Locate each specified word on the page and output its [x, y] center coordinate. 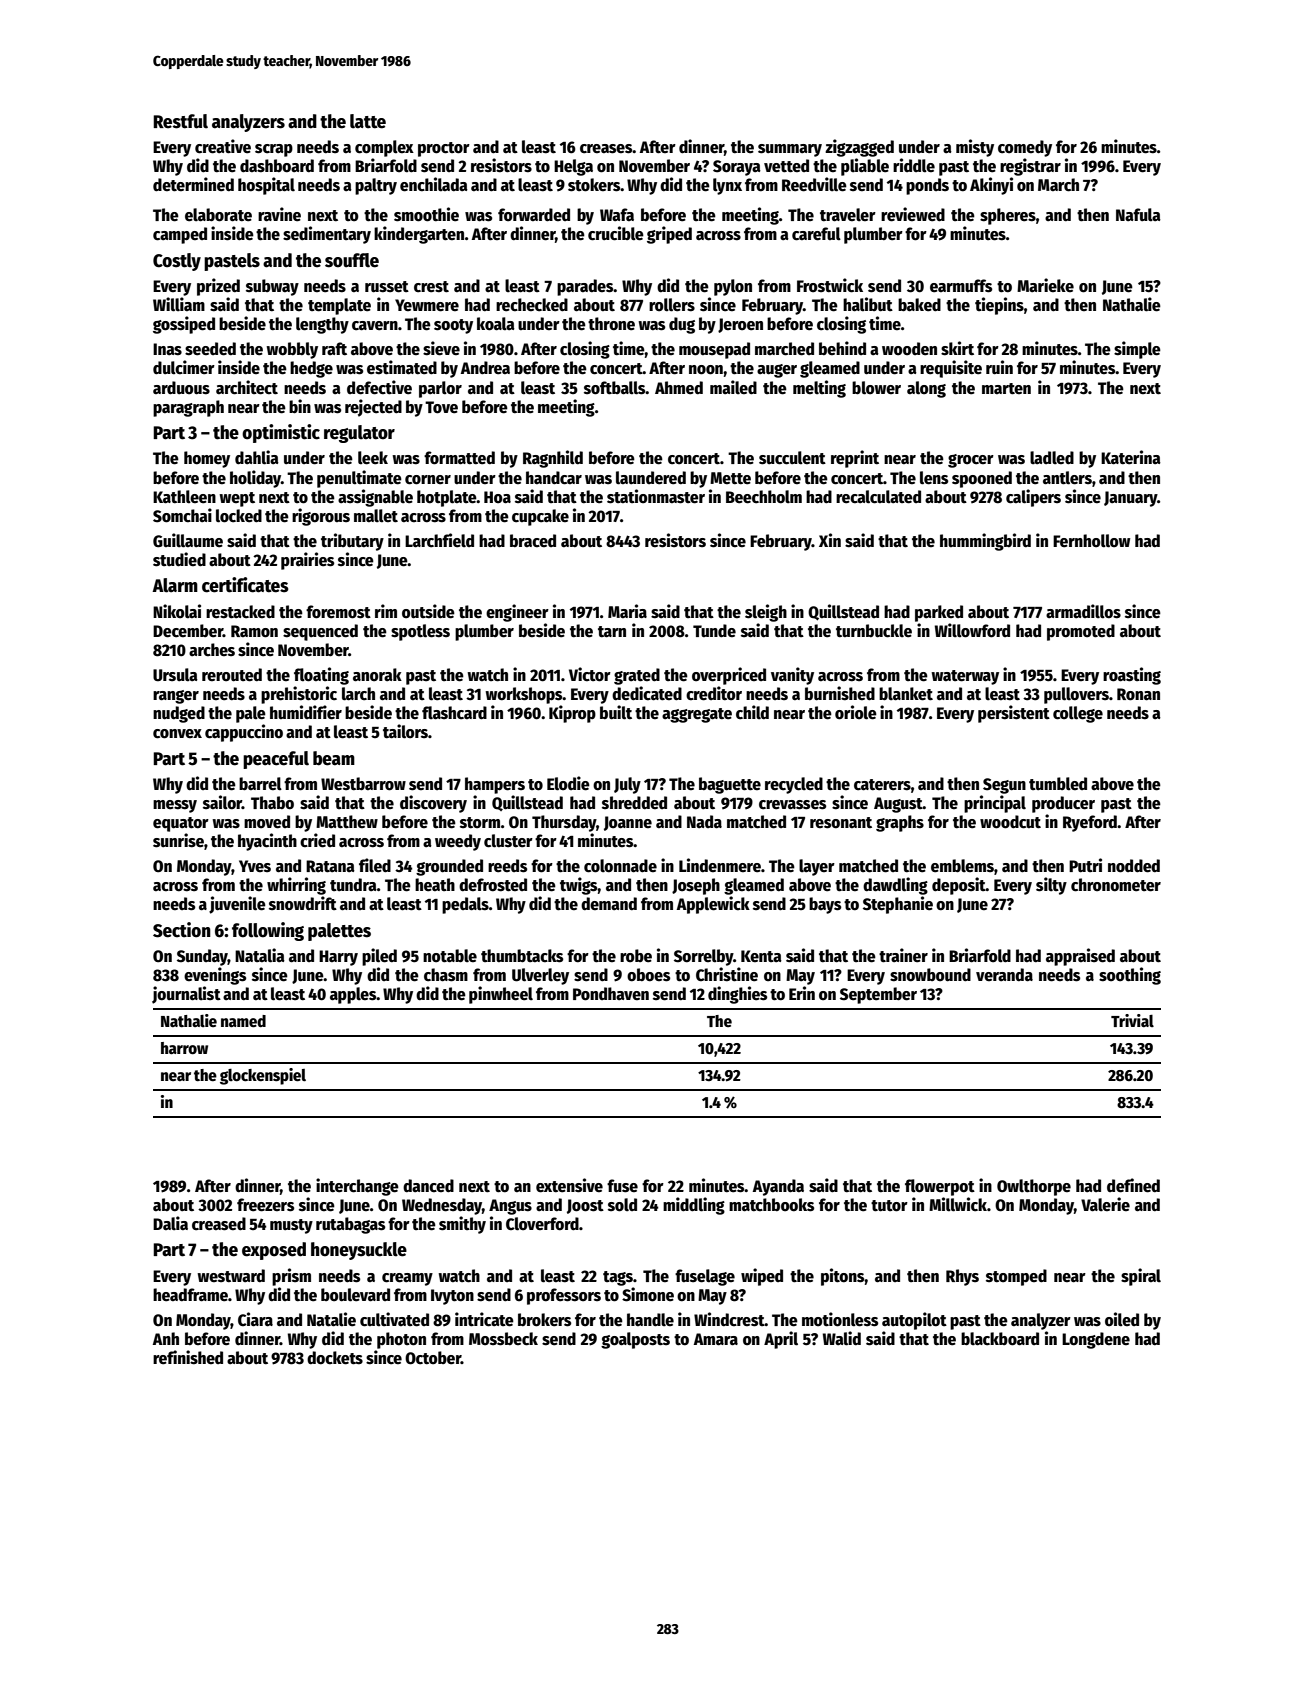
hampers [495, 785]
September [878, 995]
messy [175, 806]
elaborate [218, 215]
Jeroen [740, 325]
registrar [1030, 167]
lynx [727, 186]
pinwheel [501, 995]
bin [300, 406]
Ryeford [1090, 823]
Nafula [1138, 215]
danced [428, 1186]
